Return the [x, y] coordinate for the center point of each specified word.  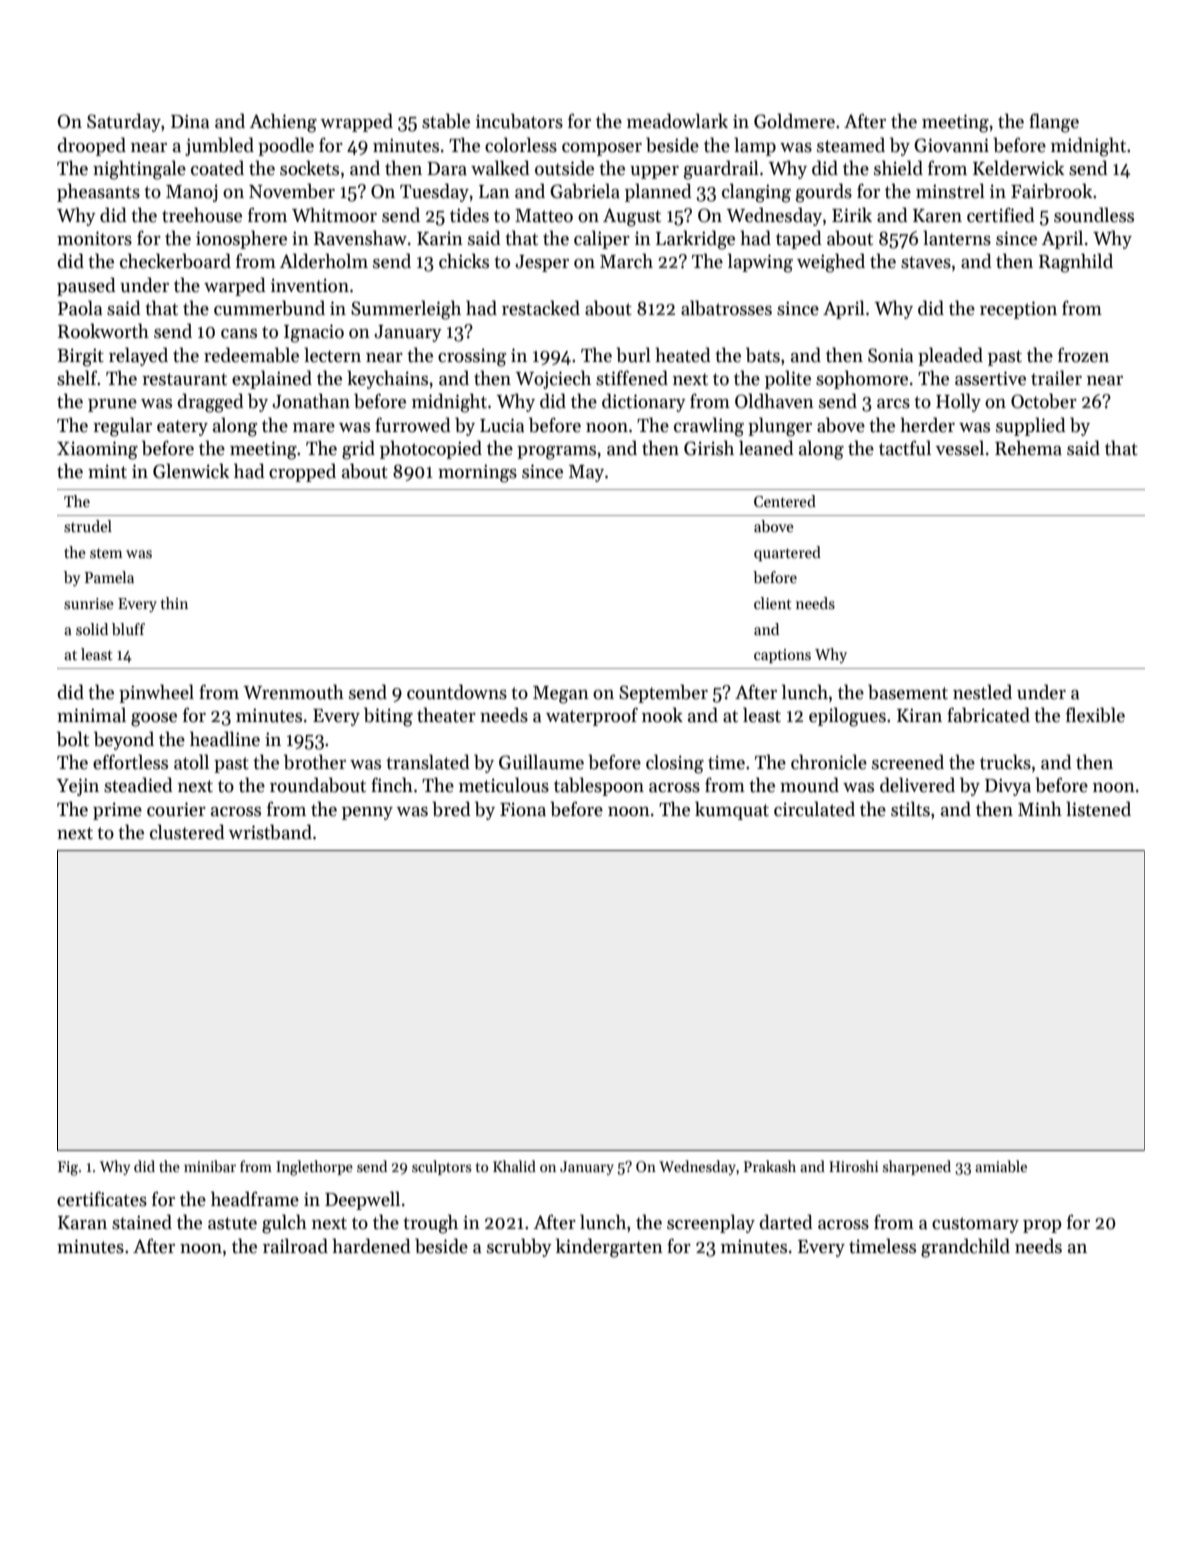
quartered [787, 553]
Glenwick [191, 471]
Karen [937, 216]
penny [367, 813]
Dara [447, 169]
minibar [210, 1166]
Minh [1040, 808]
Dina [190, 121]
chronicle [829, 762]
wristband [270, 832]
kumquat [732, 810]
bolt [73, 739]
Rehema [1028, 448]
